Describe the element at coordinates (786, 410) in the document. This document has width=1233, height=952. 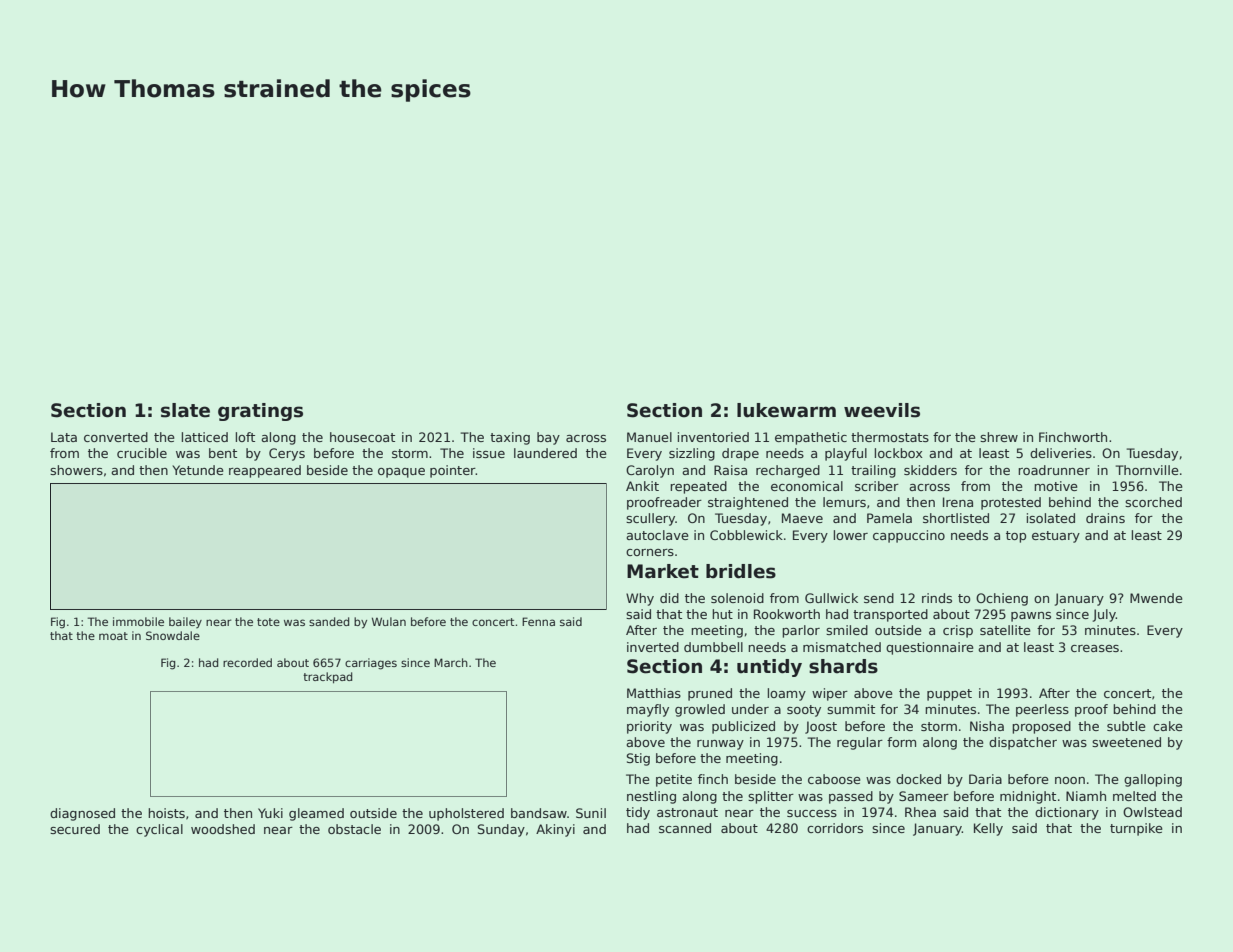
I see `lukewarm` at that location.
